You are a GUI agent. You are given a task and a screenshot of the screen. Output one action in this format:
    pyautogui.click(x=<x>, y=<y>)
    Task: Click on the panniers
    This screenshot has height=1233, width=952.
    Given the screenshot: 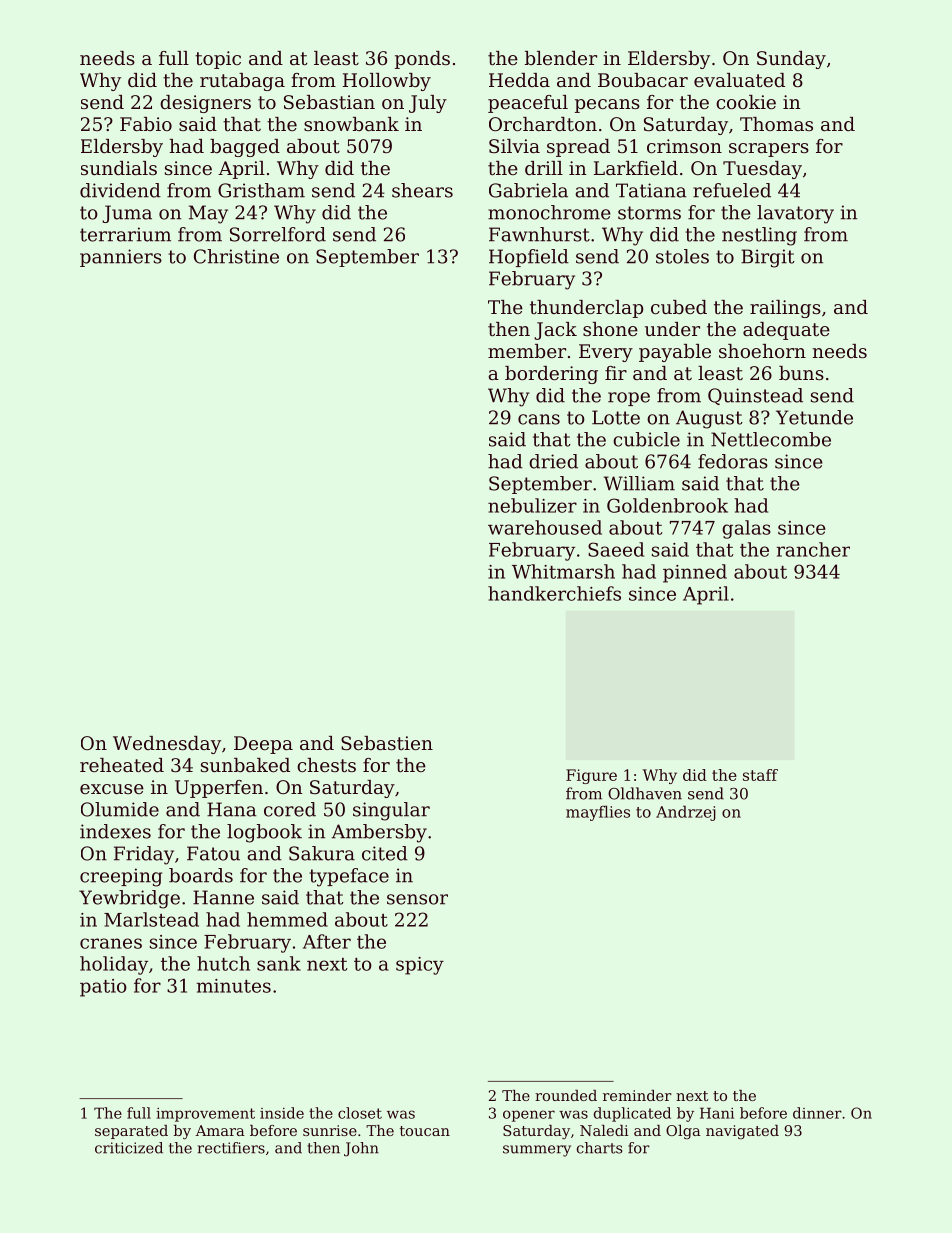 What is the action you would take?
    pyautogui.click(x=121, y=258)
